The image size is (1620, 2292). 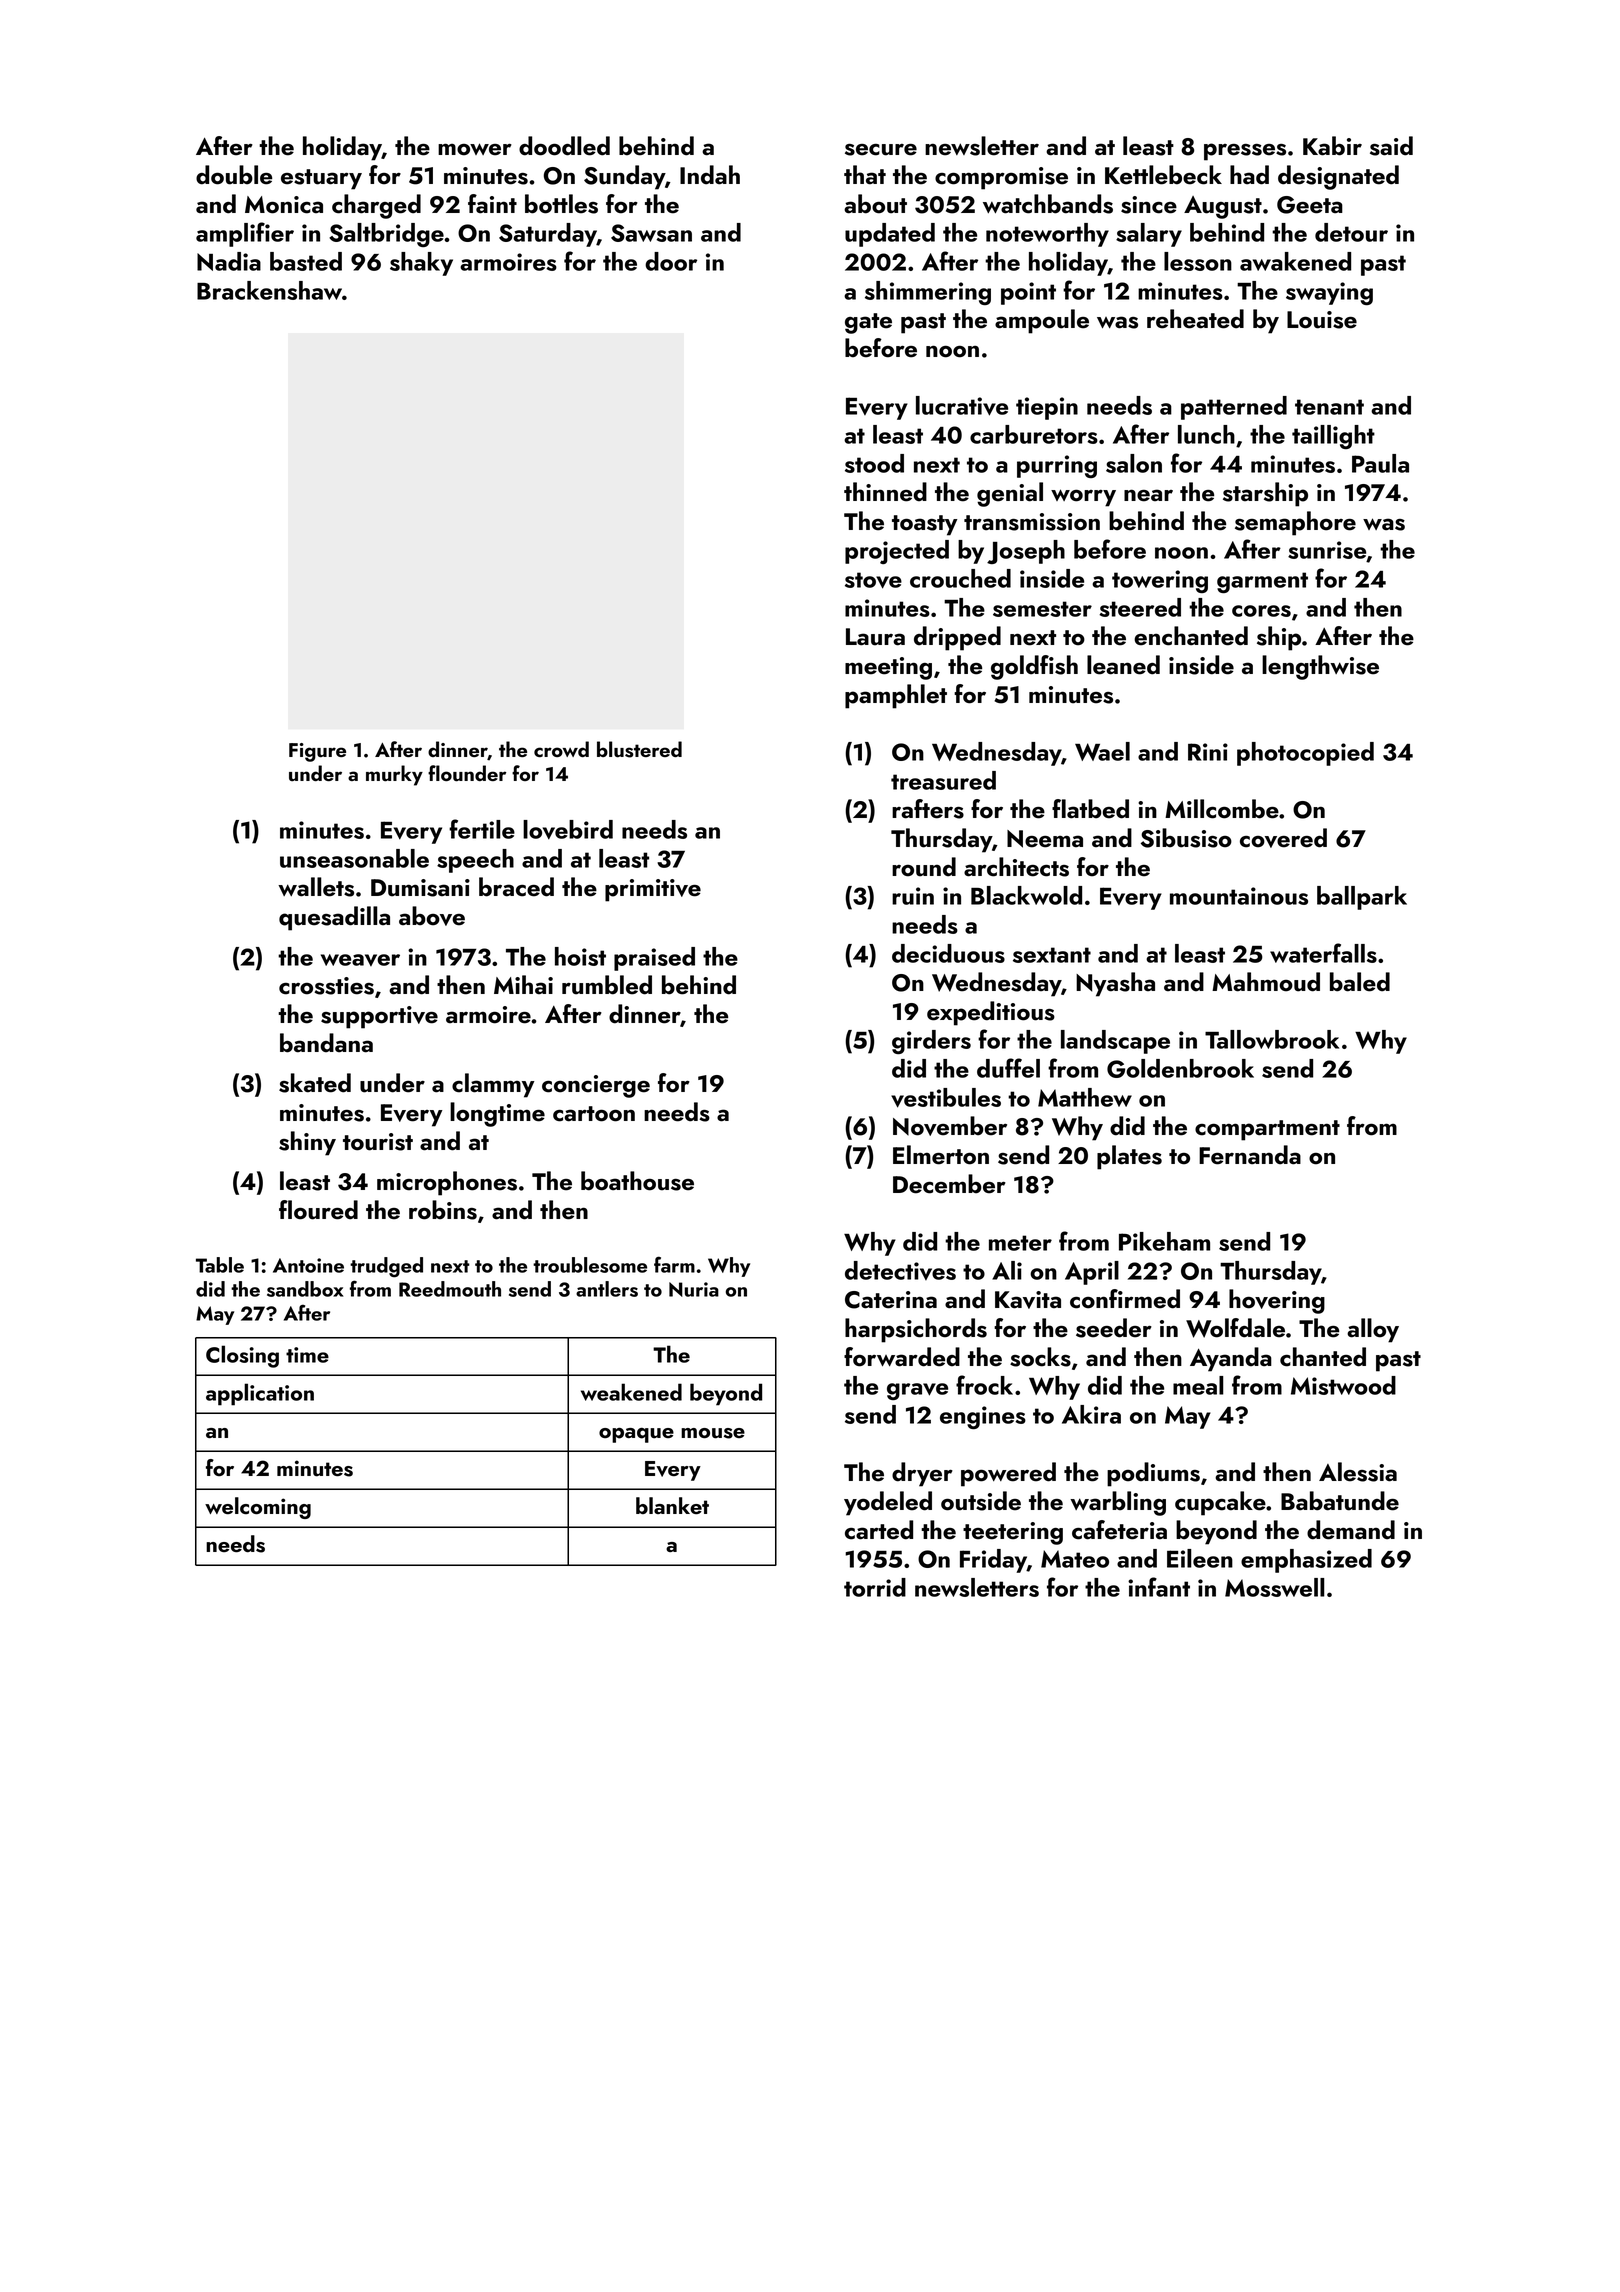 What do you see at coordinates (1195, 319) in the screenshot?
I see `reheated` at bounding box center [1195, 319].
